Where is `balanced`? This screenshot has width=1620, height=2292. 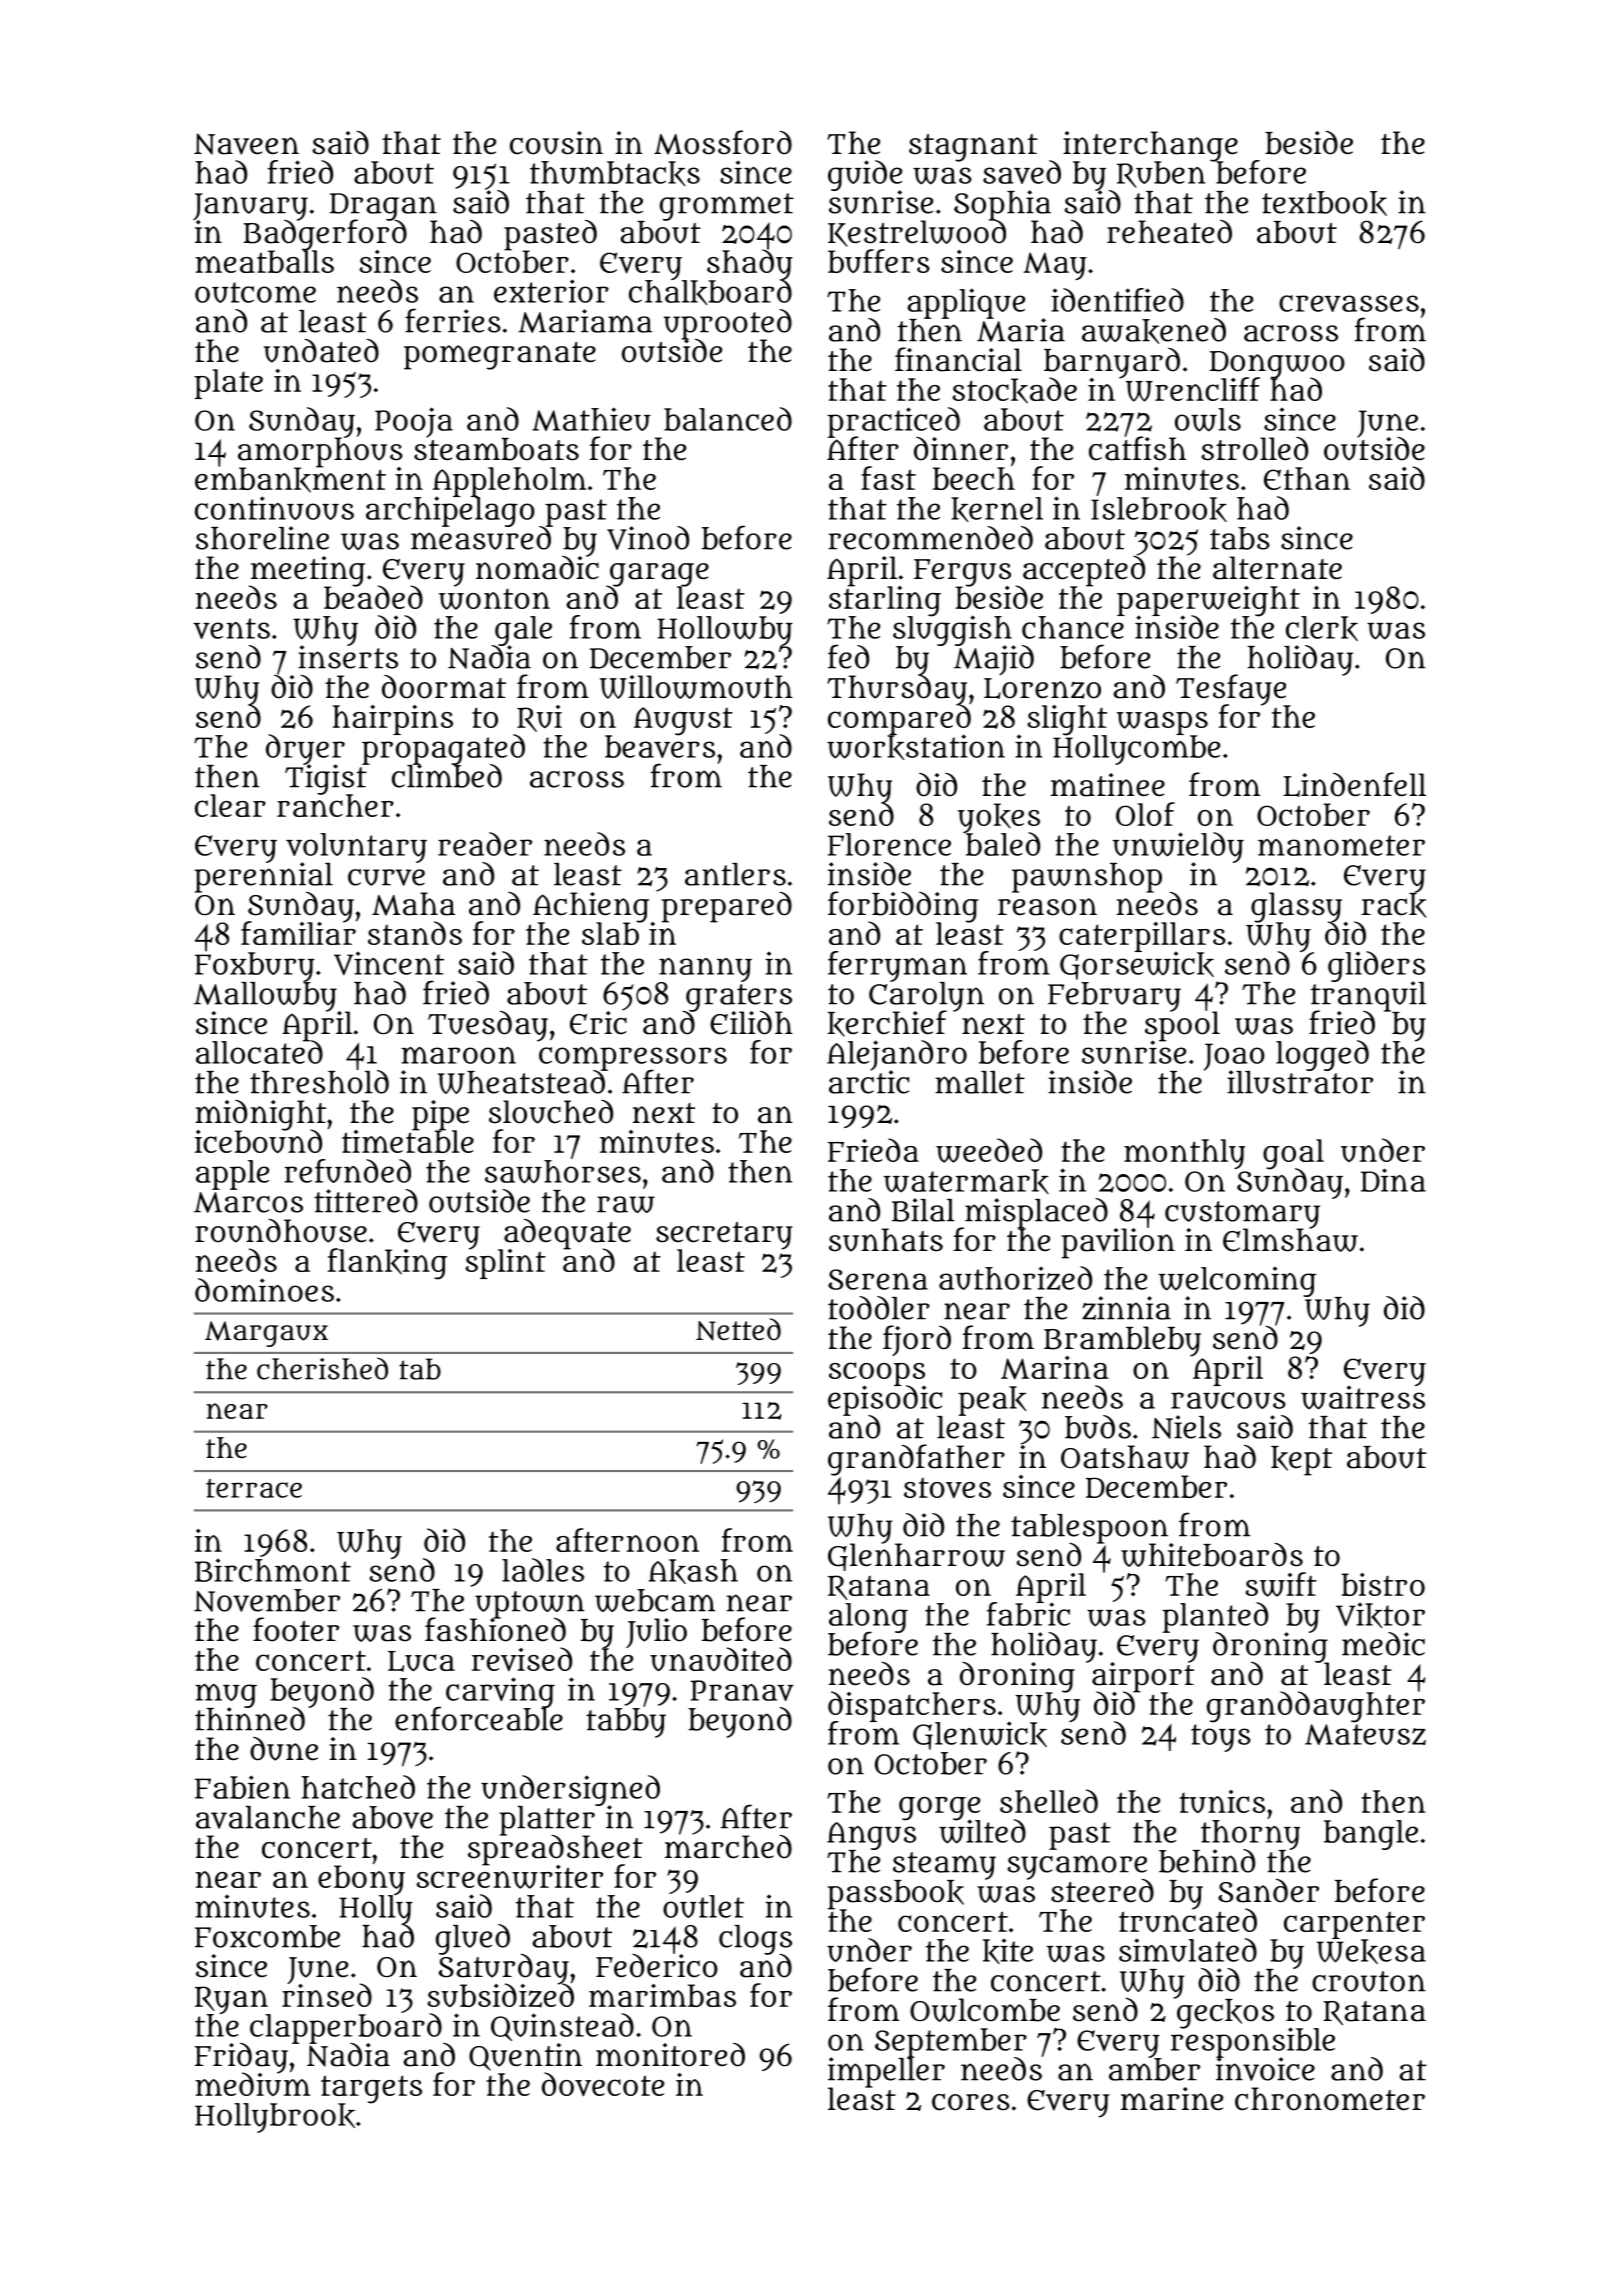 balanced is located at coordinates (728, 419).
